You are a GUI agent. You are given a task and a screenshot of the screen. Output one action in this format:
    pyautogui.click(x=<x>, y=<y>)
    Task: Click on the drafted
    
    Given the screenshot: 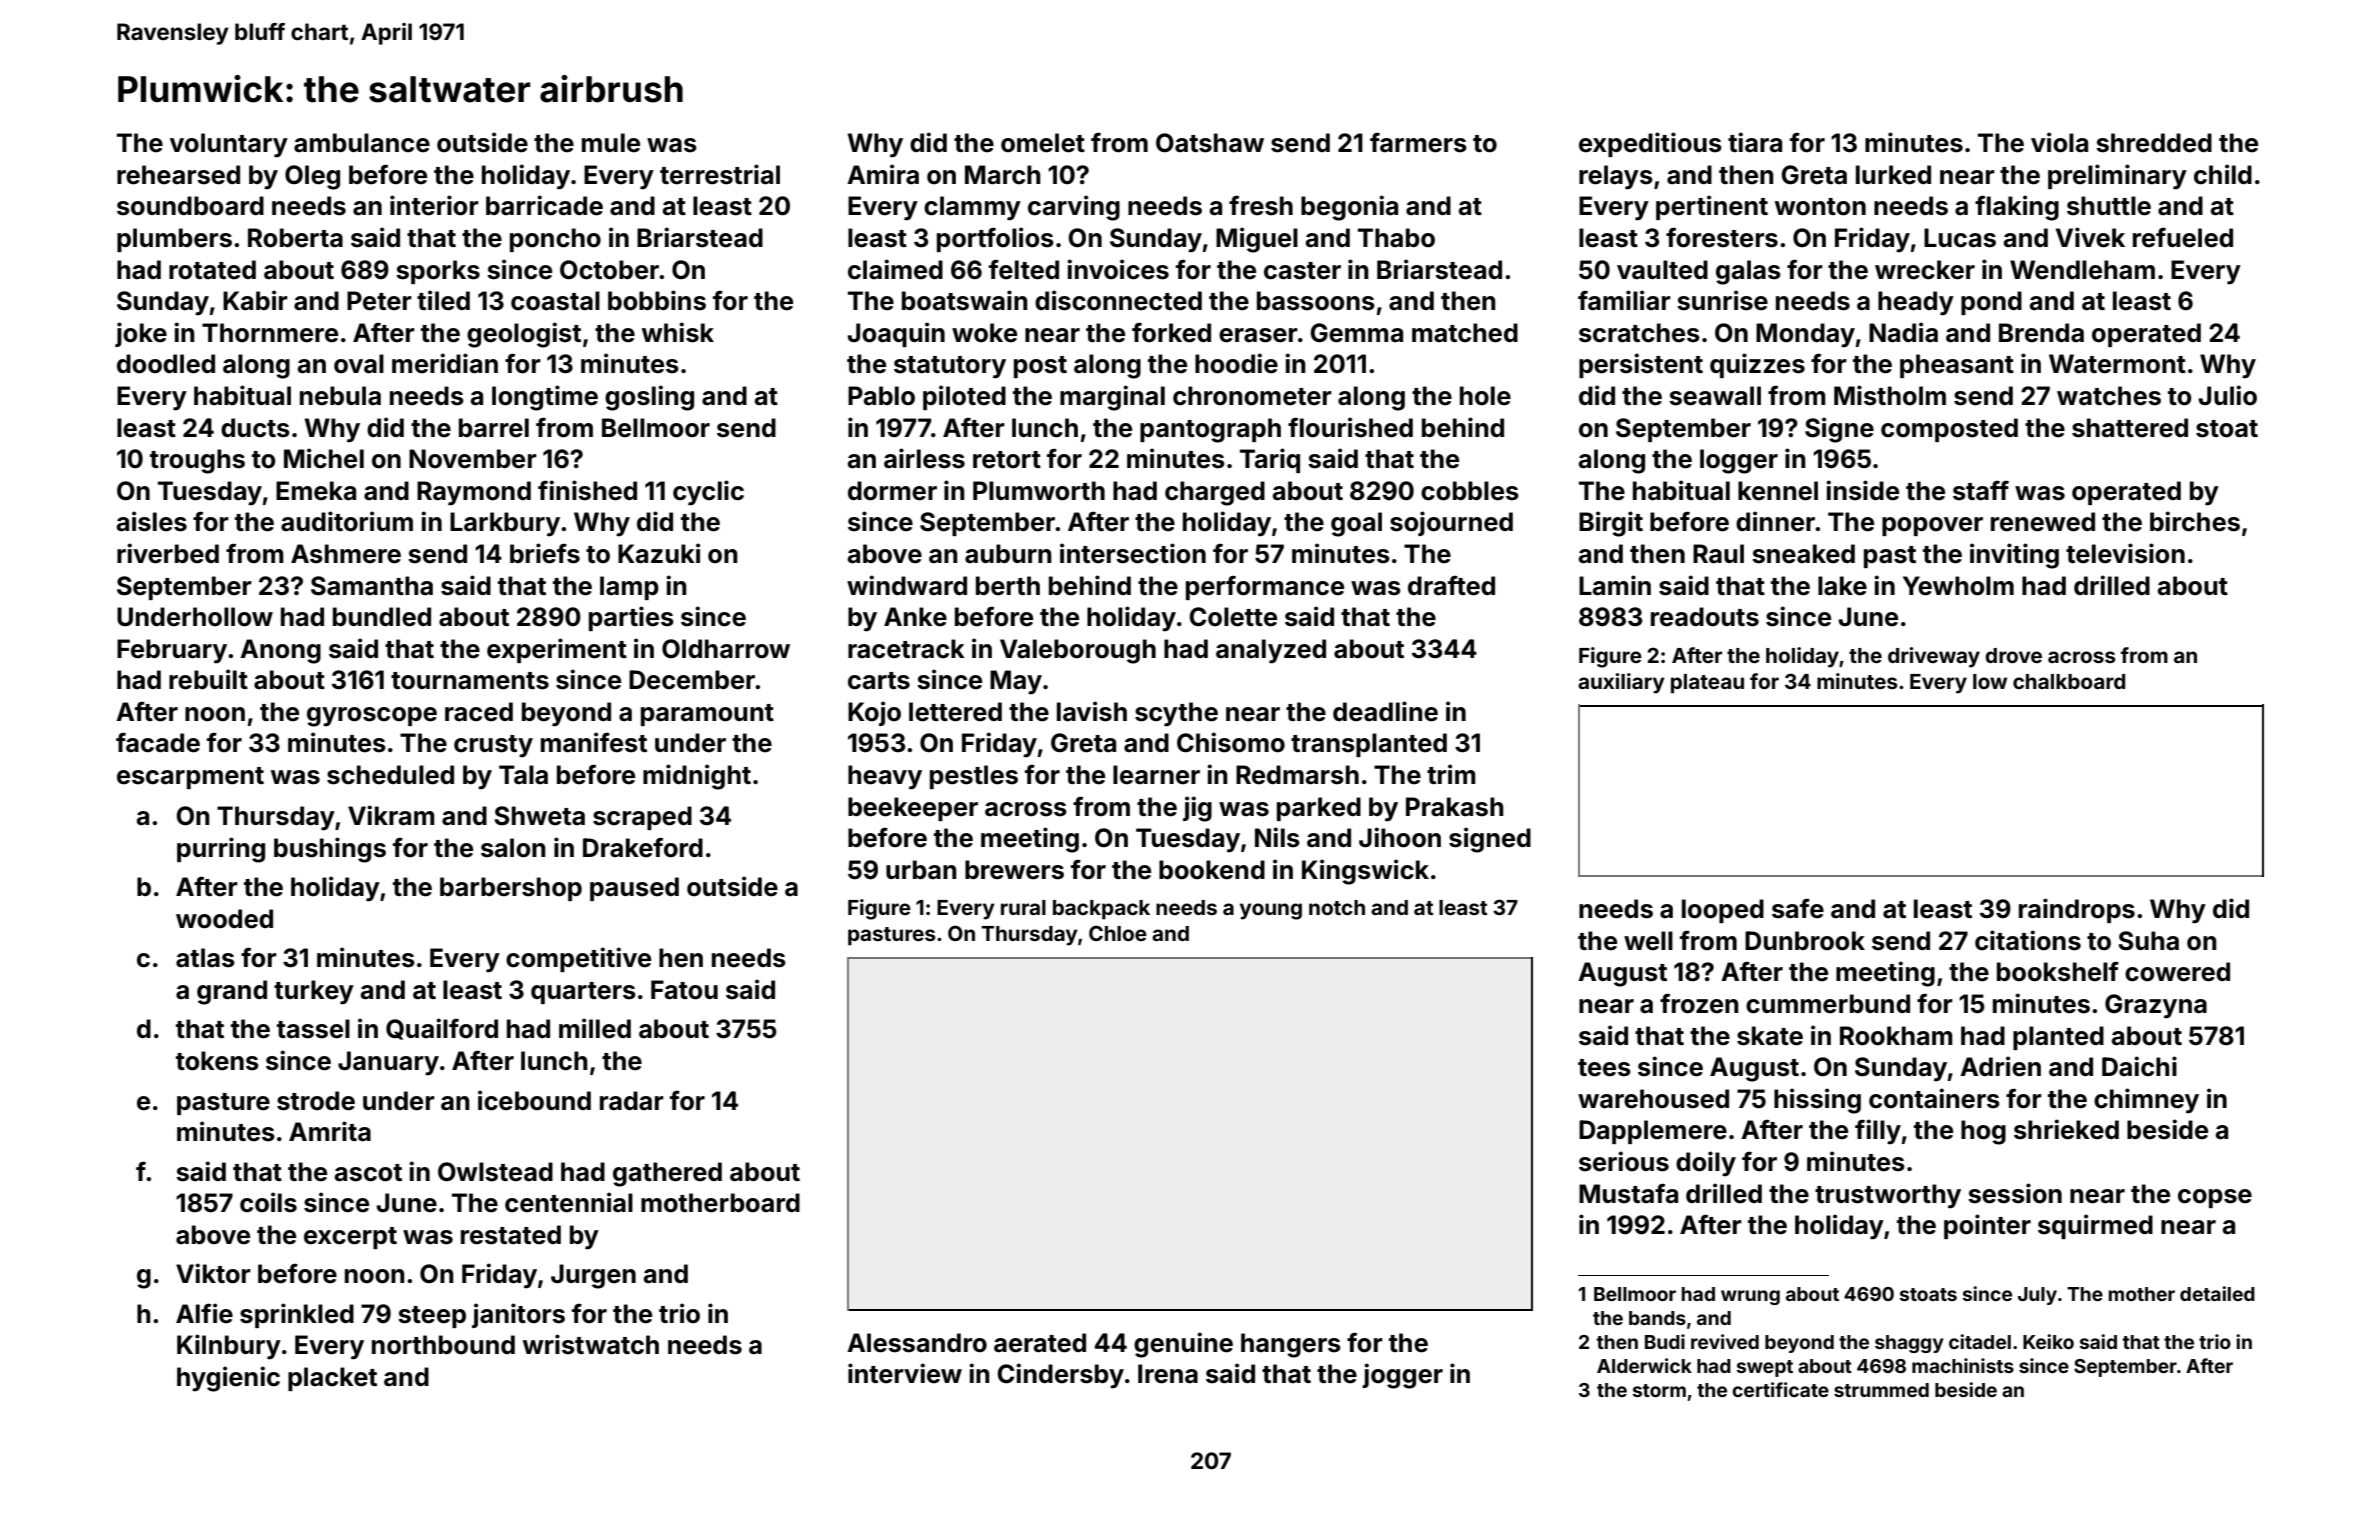 What is the action you would take?
    pyautogui.click(x=1451, y=586)
